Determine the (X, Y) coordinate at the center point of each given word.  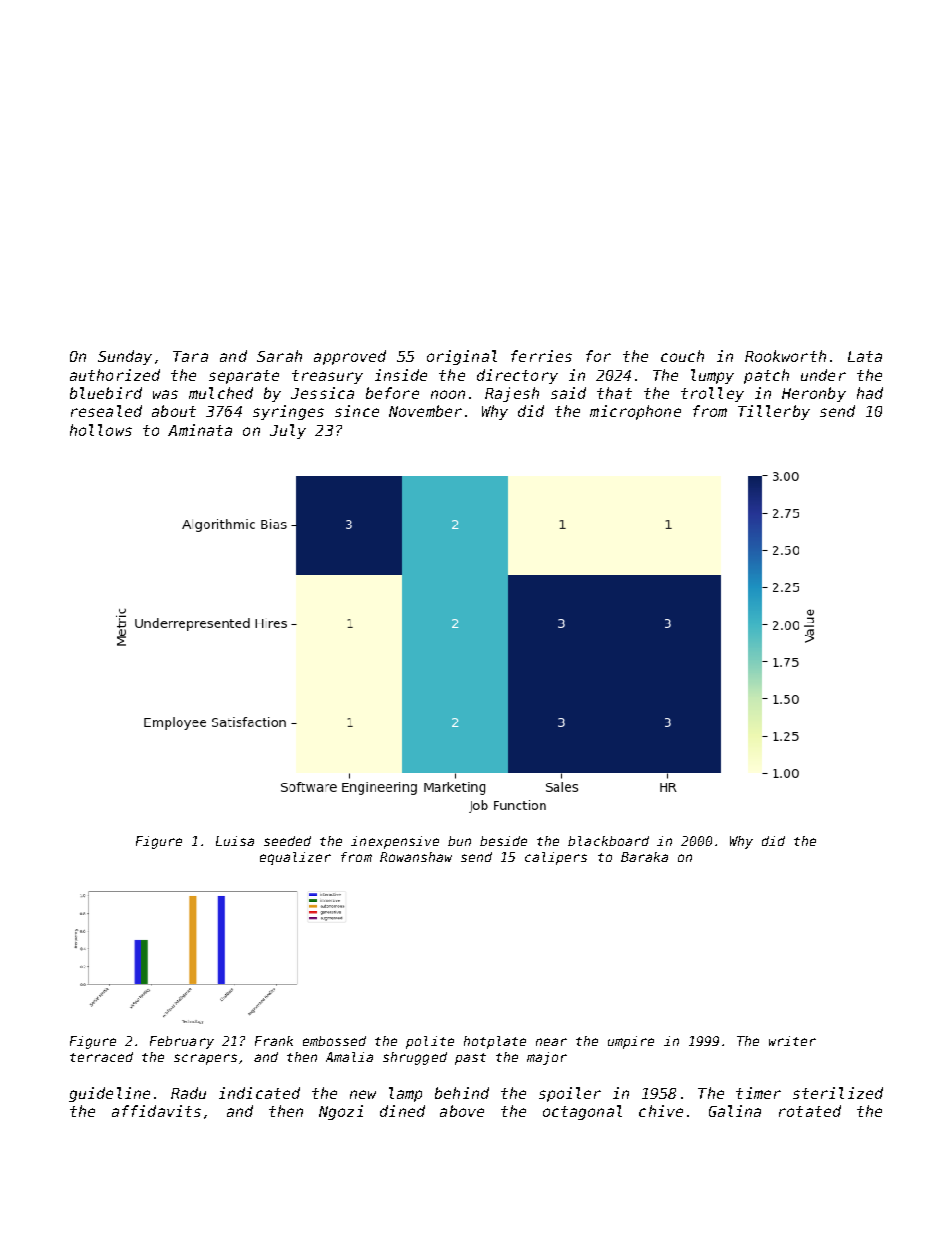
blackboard (608, 841)
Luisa (235, 841)
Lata (865, 356)
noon (448, 394)
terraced (101, 1057)
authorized (115, 375)
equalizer (295, 858)
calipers (556, 858)
